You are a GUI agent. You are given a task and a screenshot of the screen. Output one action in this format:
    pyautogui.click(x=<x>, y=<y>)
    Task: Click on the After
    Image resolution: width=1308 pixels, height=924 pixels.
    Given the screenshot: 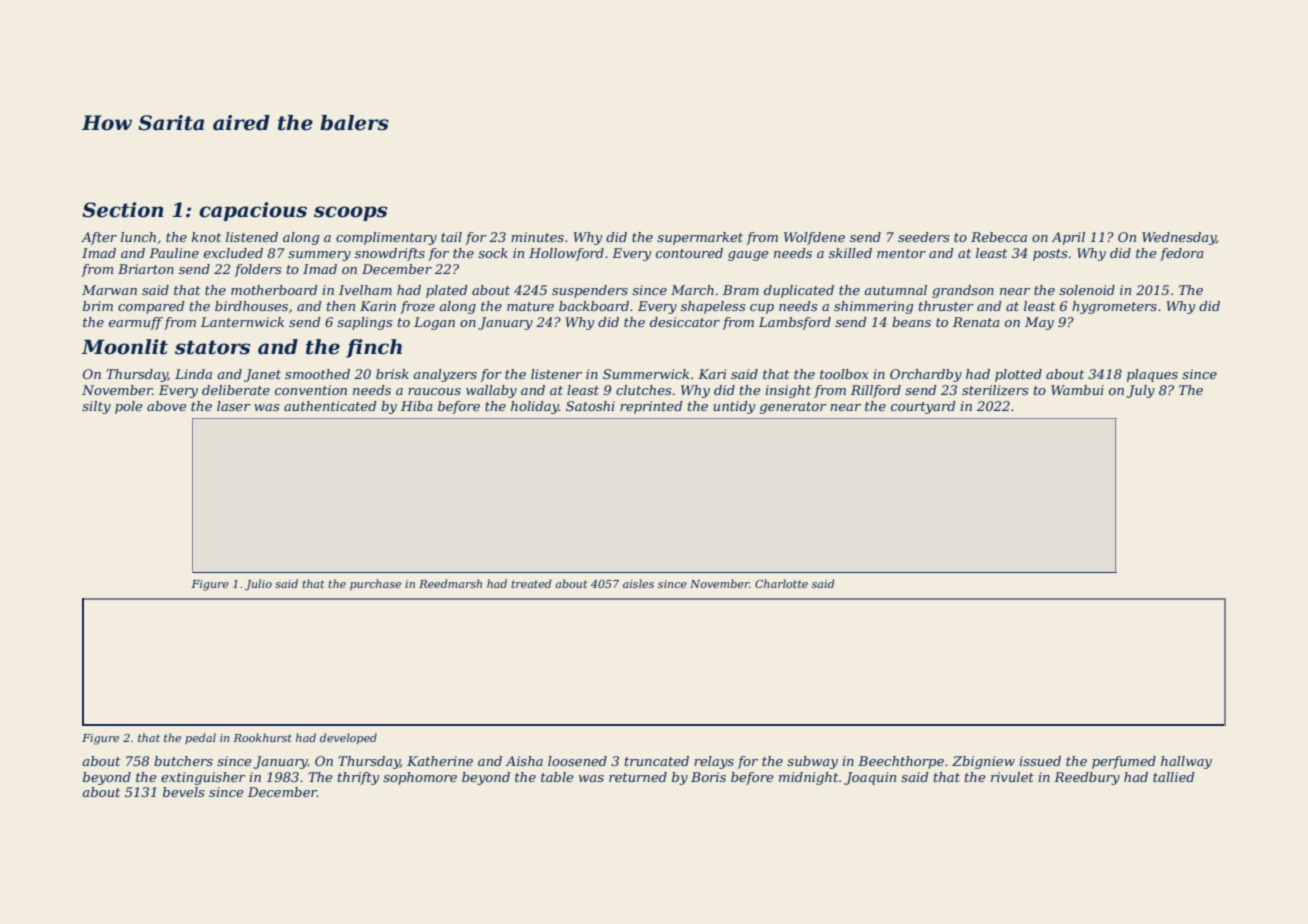 What is the action you would take?
    pyautogui.click(x=99, y=238)
